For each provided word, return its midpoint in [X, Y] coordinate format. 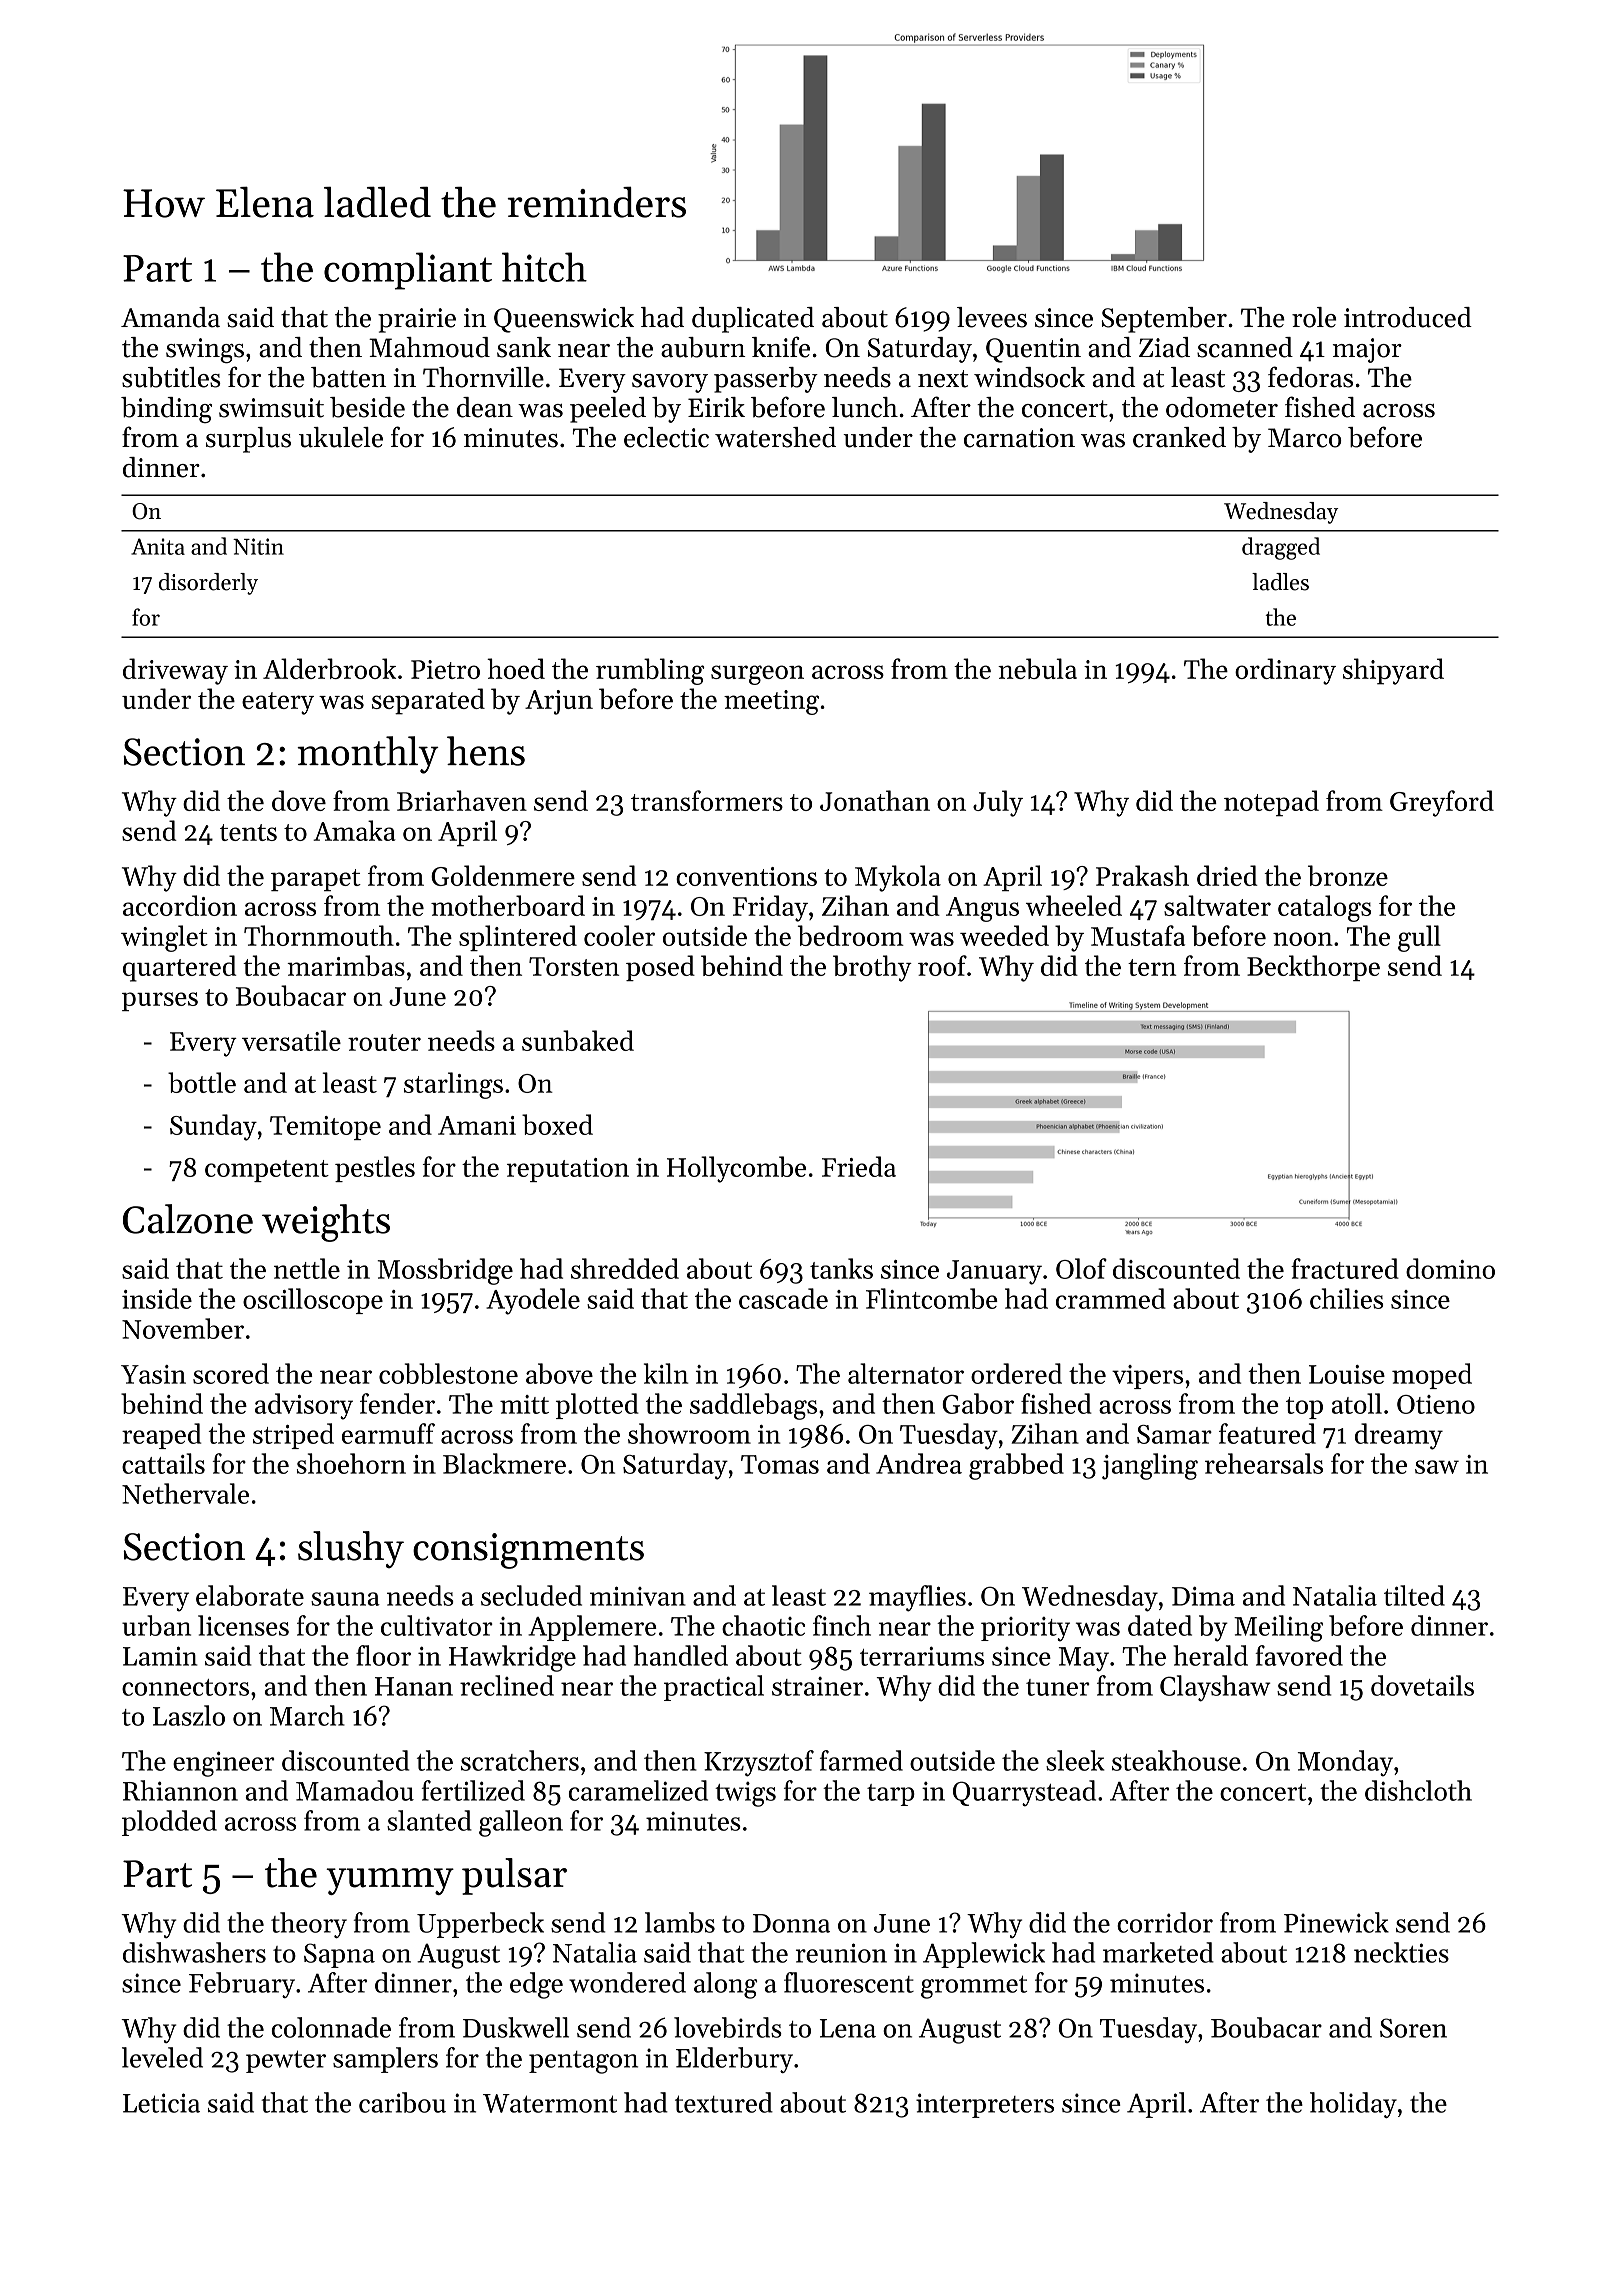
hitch [544, 267]
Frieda [859, 1166]
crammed [1111, 1298]
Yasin [153, 1374]
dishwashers [194, 1952]
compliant [408, 271]
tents [248, 832]
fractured [1345, 1268]
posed [660, 968]
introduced [1408, 317]
